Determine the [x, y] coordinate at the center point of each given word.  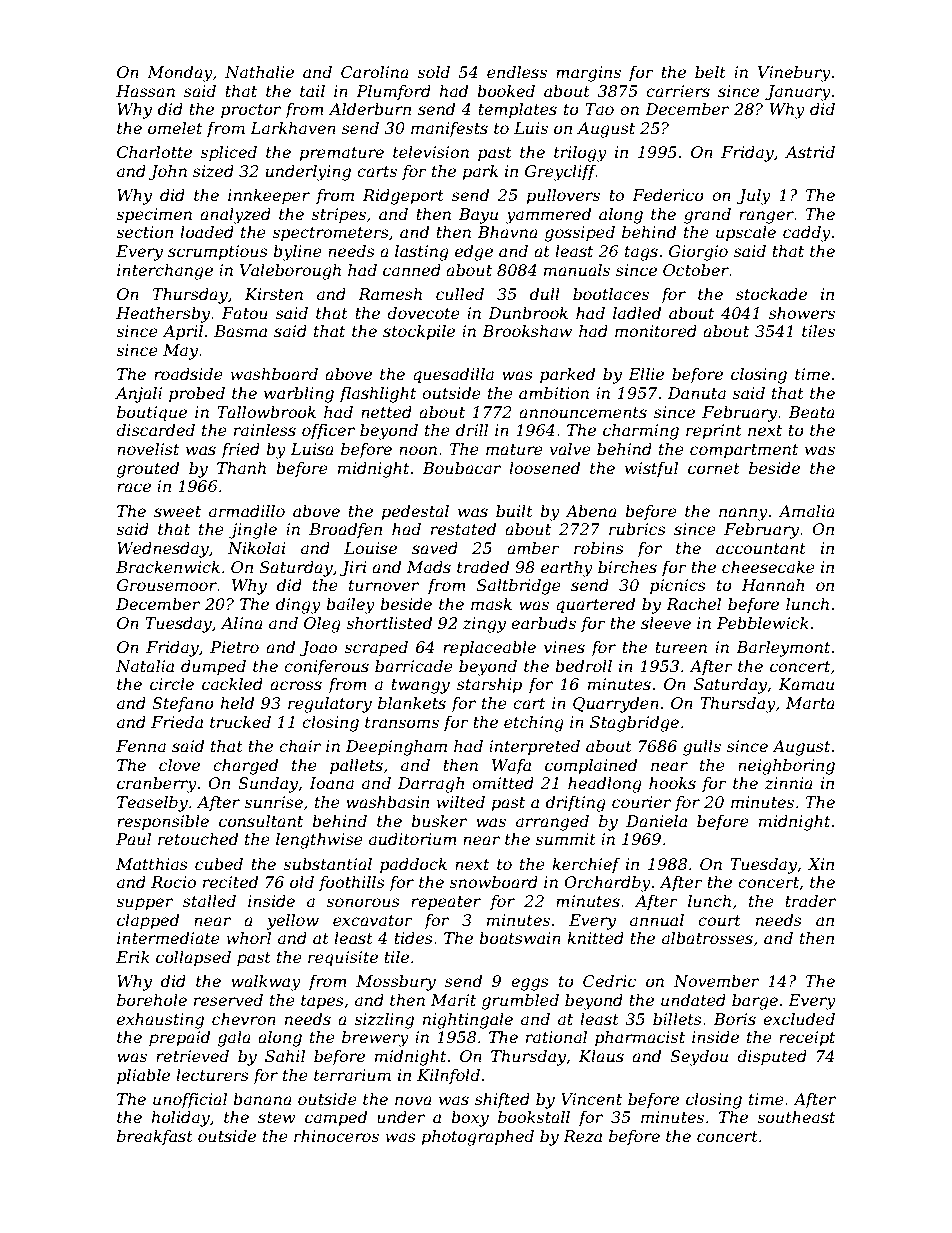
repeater [446, 903]
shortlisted [389, 623]
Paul [133, 839]
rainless [265, 430]
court [719, 920]
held [237, 703]
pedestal [415, 513]
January [798, 93]
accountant [761, 548]
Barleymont [783, 649]
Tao [599, 109]
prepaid [179, 1039]
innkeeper [269, 197]
